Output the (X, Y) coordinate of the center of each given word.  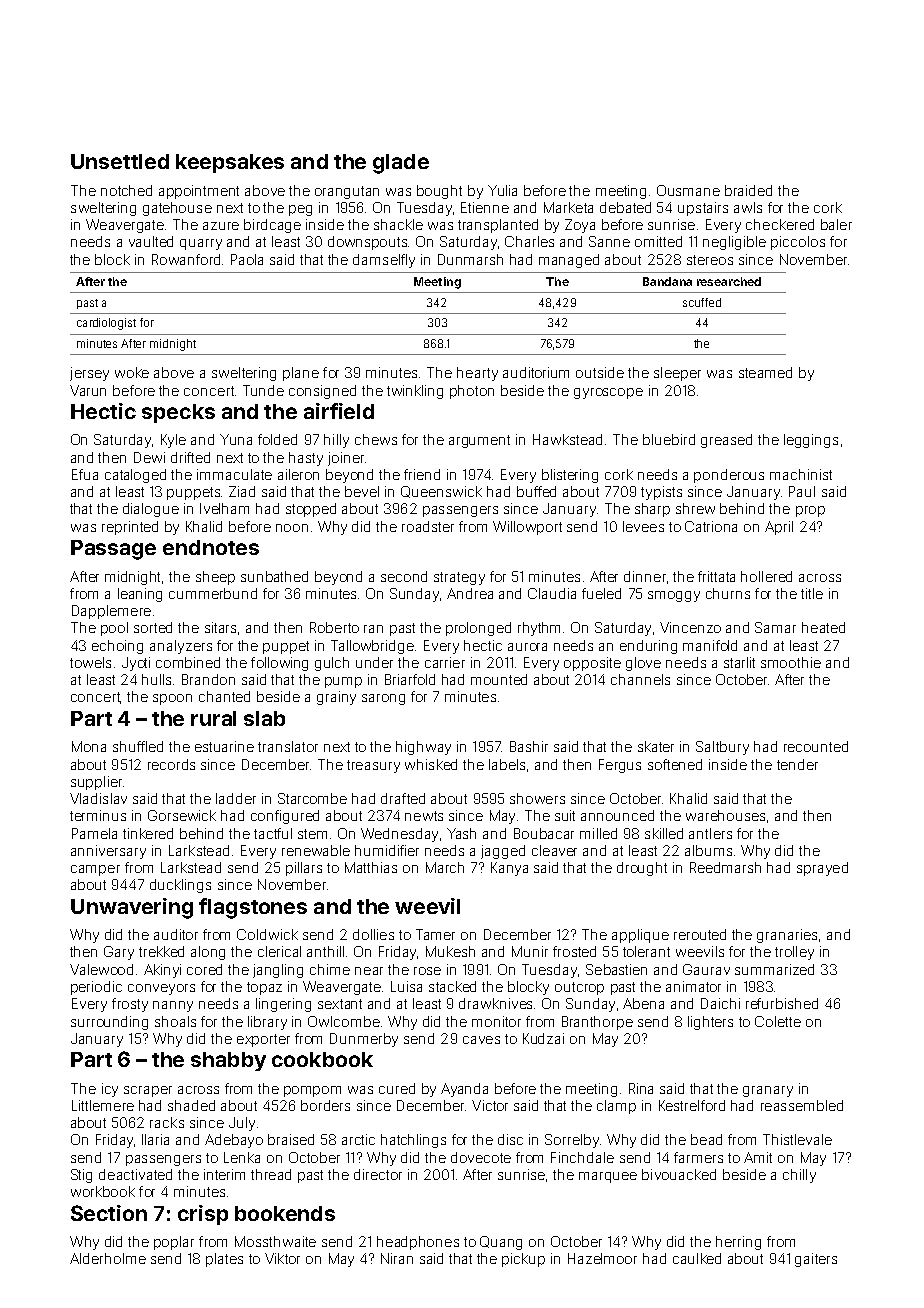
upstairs (703, 209)
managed (569, 261)
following (279, 664)
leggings (811, 441)
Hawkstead (567, 439)
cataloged (135, 476)
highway (423, 748)
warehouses (725, 815)
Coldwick (267, 934)
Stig (81, 1176)
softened (675, 764)
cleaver (554, 850)
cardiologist (106, 324)
